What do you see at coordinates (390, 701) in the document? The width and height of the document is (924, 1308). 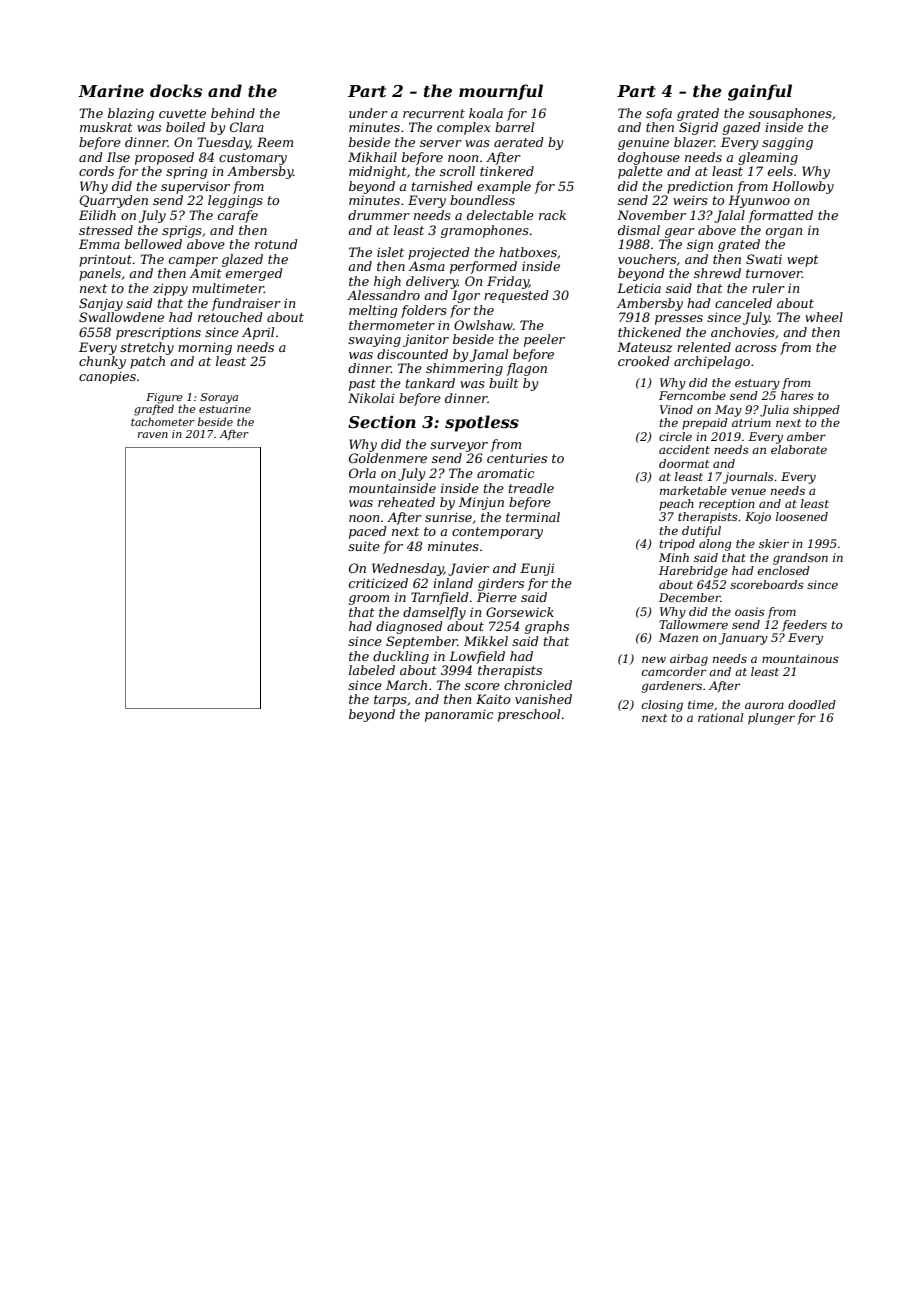 I see `tarps` at bounding box center [390, 701].
